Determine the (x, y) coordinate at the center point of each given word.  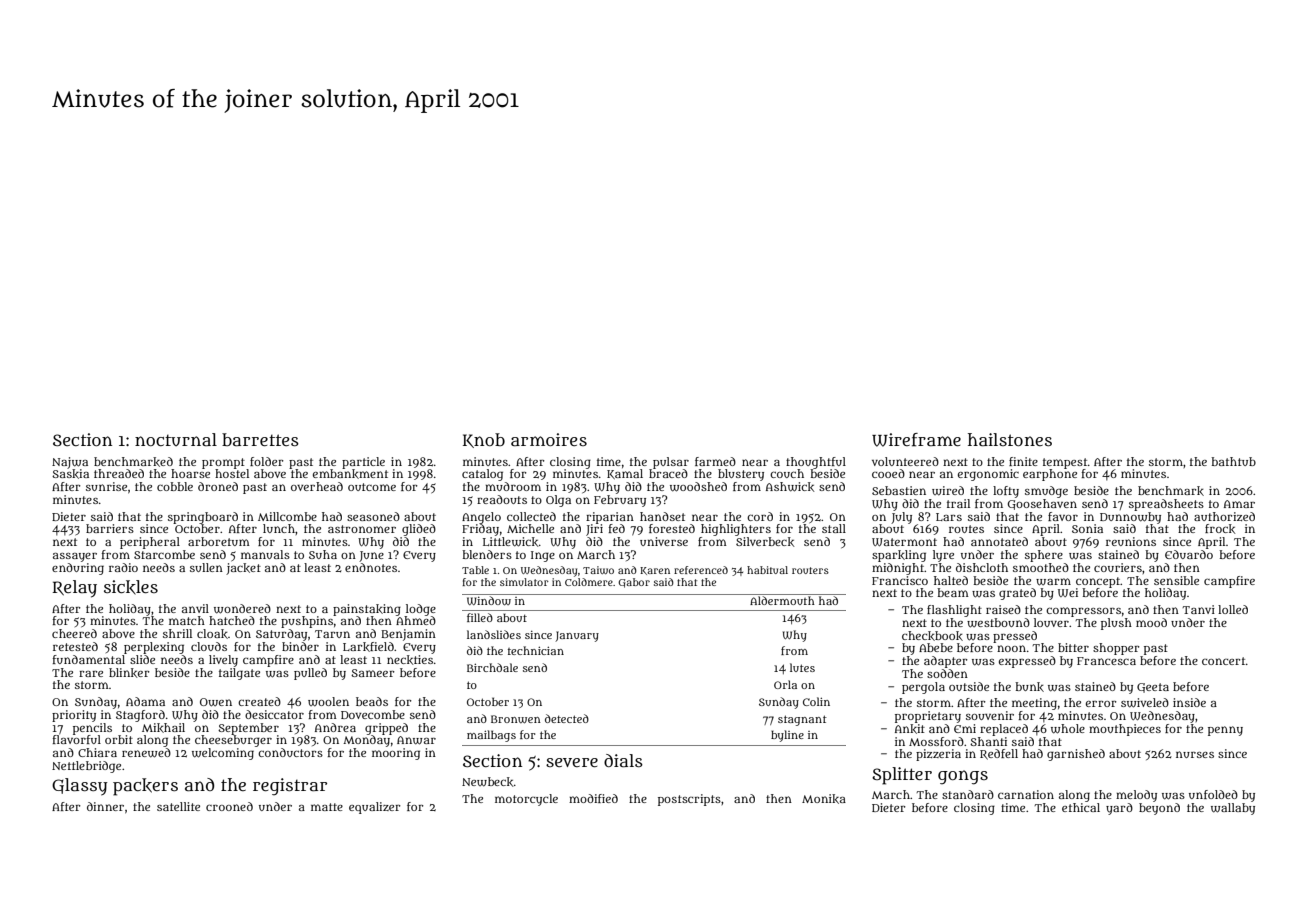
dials (623, 760)
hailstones (1010, 440)
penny (1225, 731)
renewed (146, 753)
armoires (549, 440)
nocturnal (176, 439)
